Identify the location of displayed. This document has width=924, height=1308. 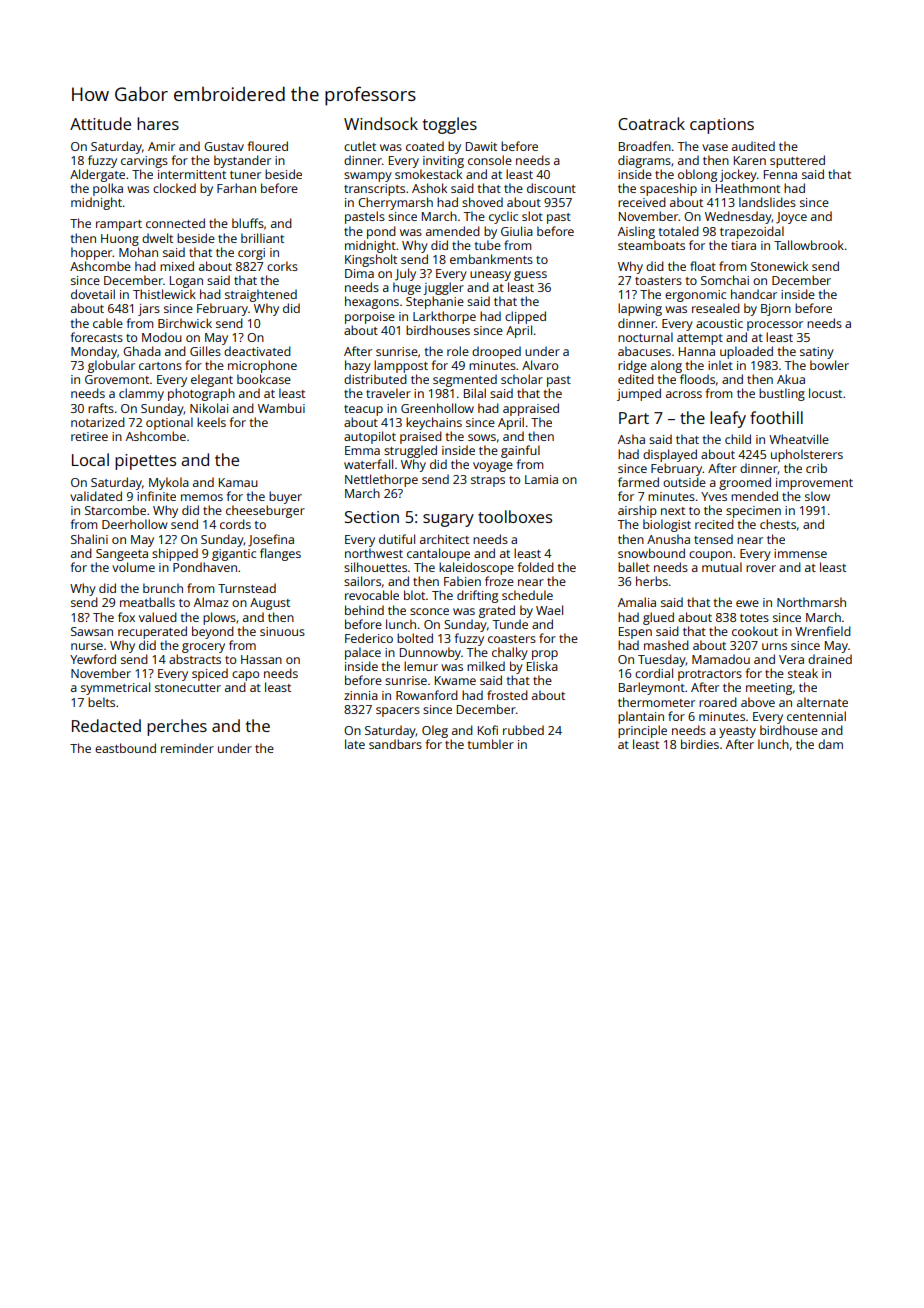
(670, 455).
